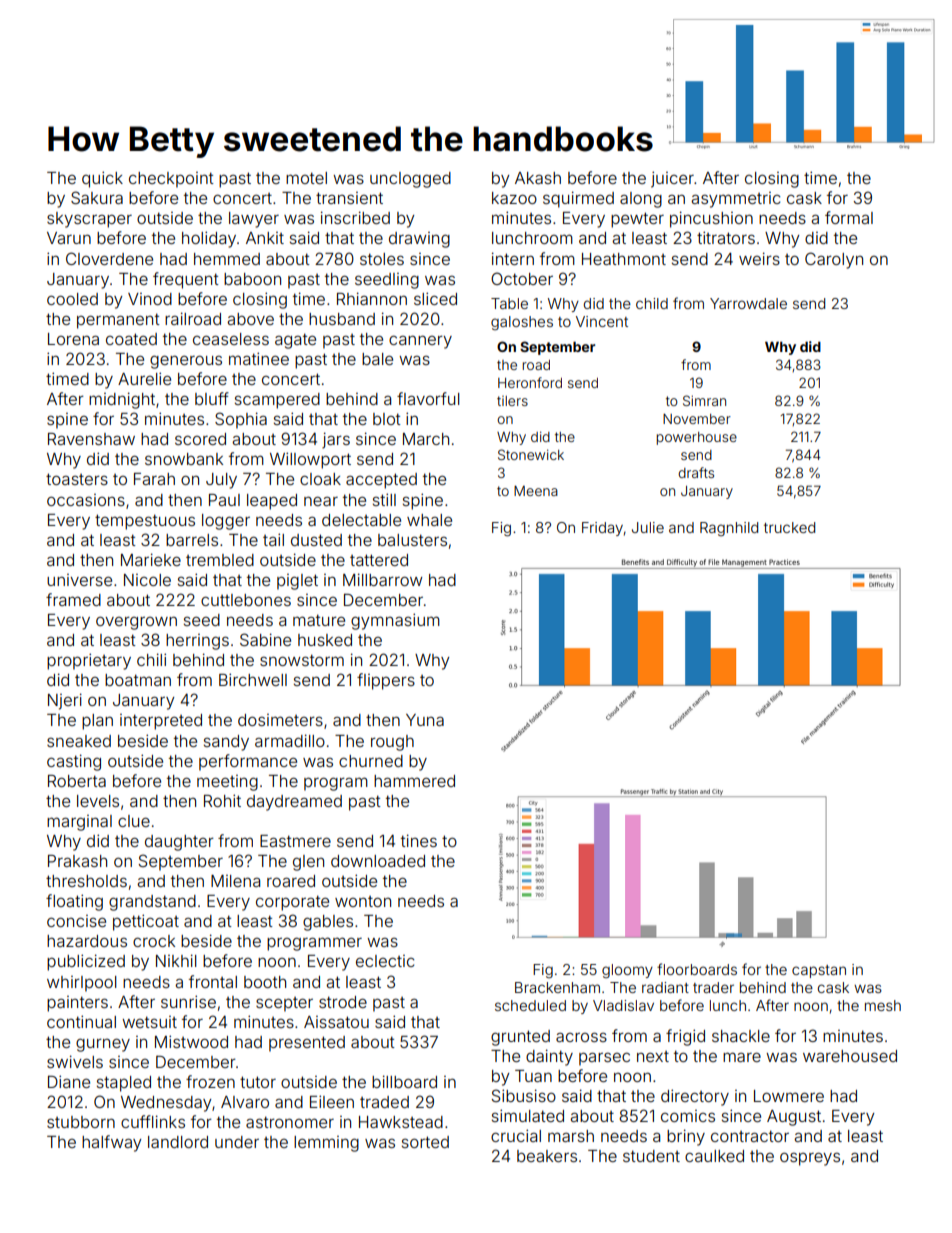 The height and width of the page is (1233, 952). Describe the element at coordinates (672, 179) in the page. I see `juicer` at that location.
